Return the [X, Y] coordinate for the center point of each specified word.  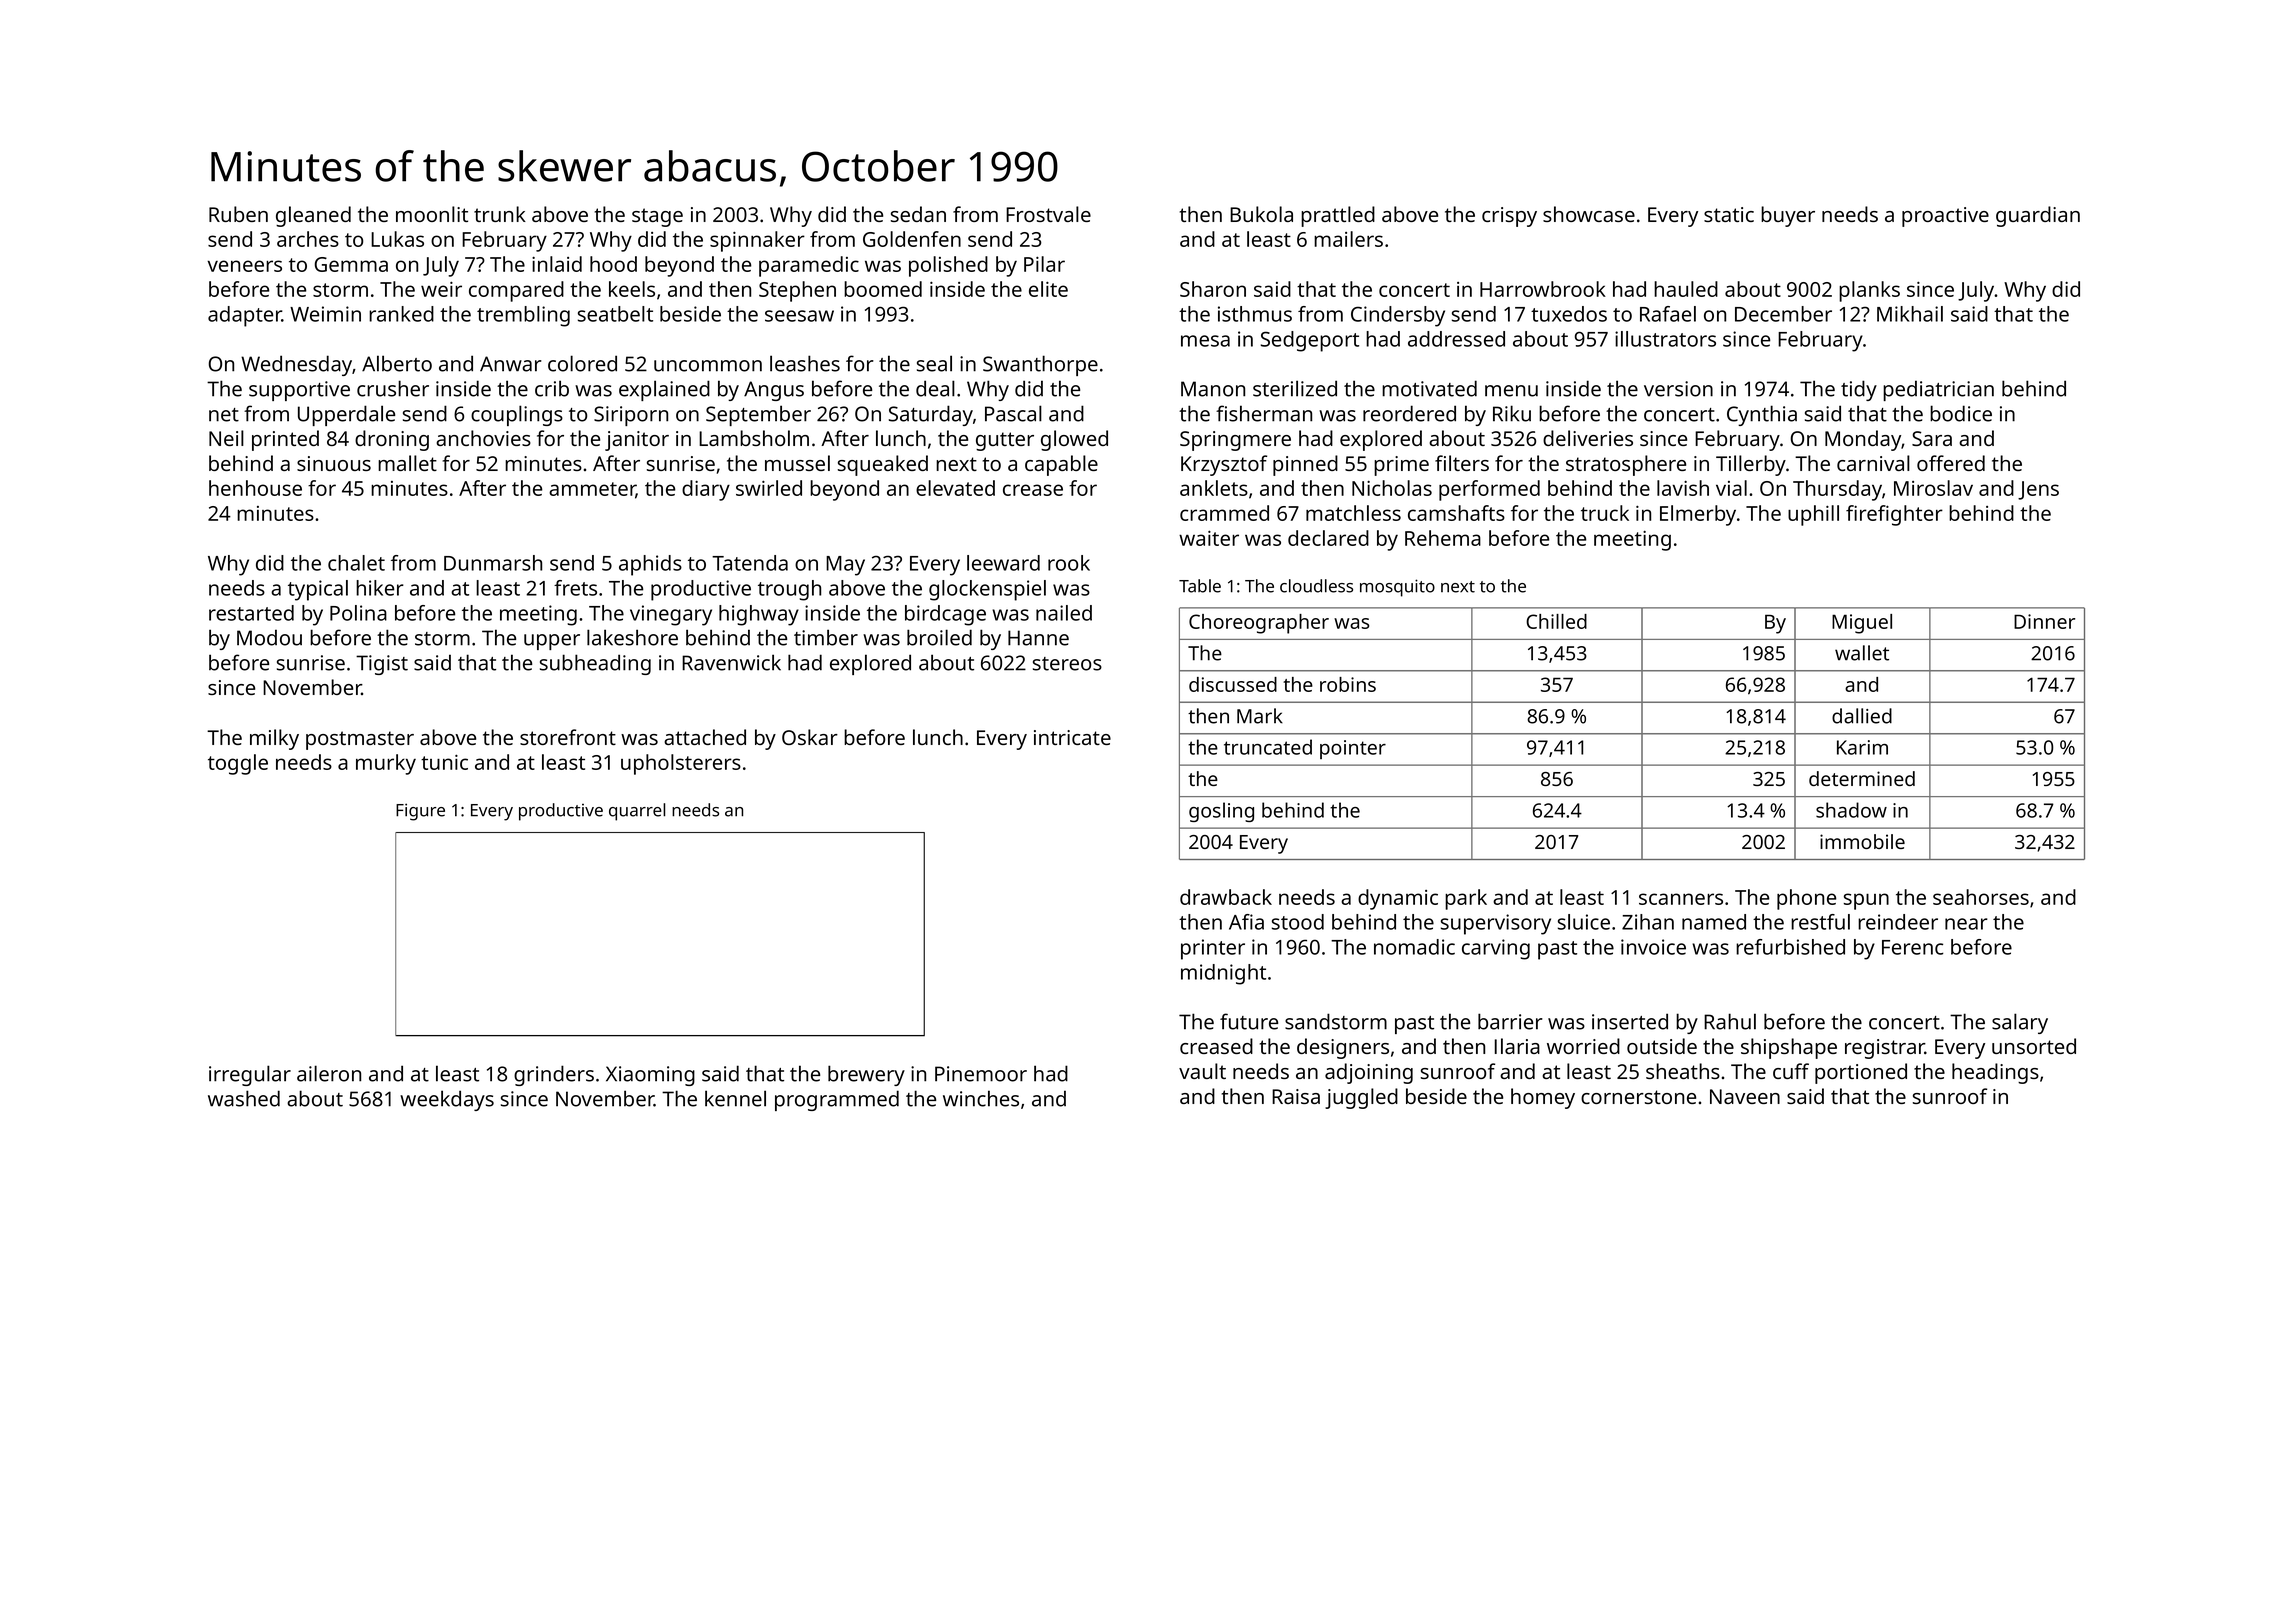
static [1729, 214]
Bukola [1261, 214]
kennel [735, 1098]
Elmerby [1698, 515]
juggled [1361, 1098]
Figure [420, 812]
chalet [356, 563]
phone [1806, 899]
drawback [1226, 897]
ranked [401, 314]
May [845, 566]
